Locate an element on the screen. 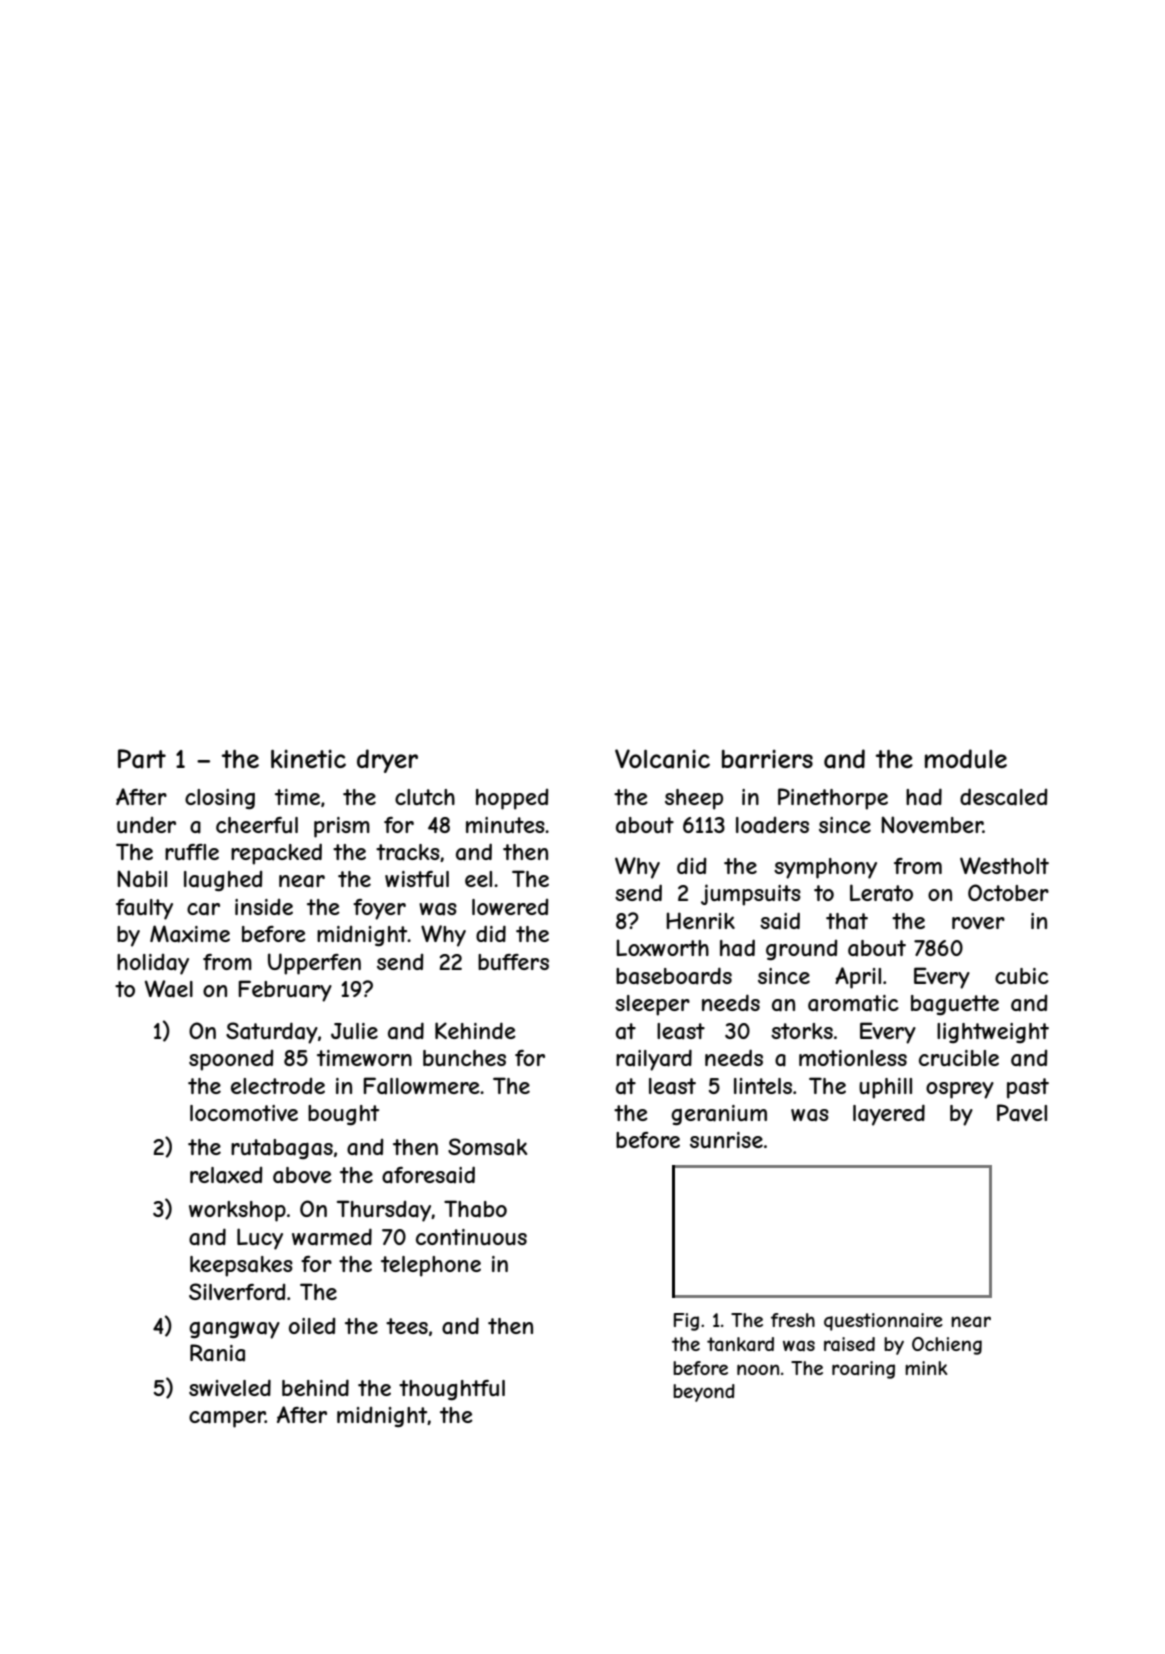  kinetic is located at coordinates (308, 759).
